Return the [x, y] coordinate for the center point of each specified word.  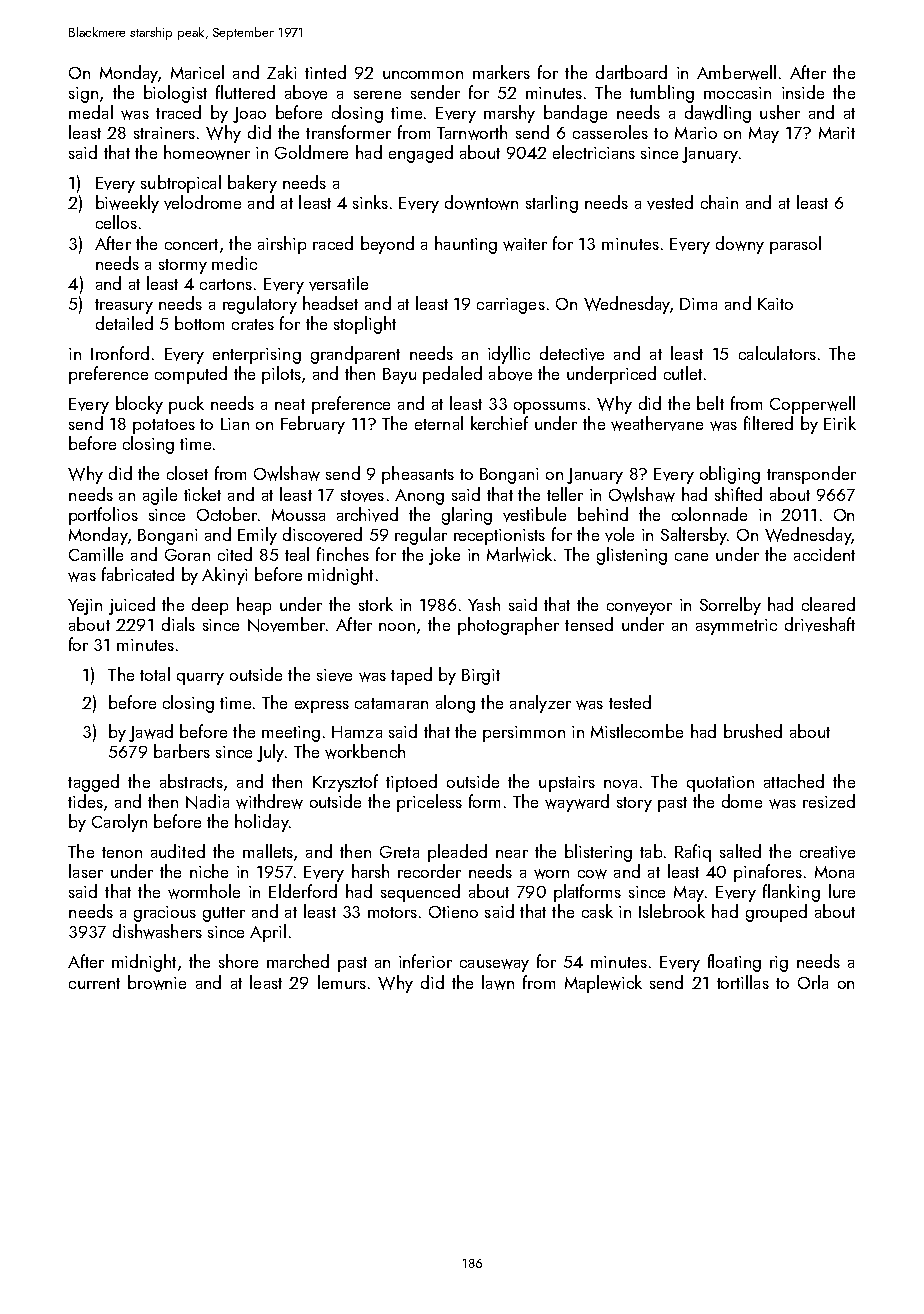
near [512, 854]
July [270, 753]
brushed [753, 731]
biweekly [127, 204]
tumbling [662, 94]
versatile [338, 283]
